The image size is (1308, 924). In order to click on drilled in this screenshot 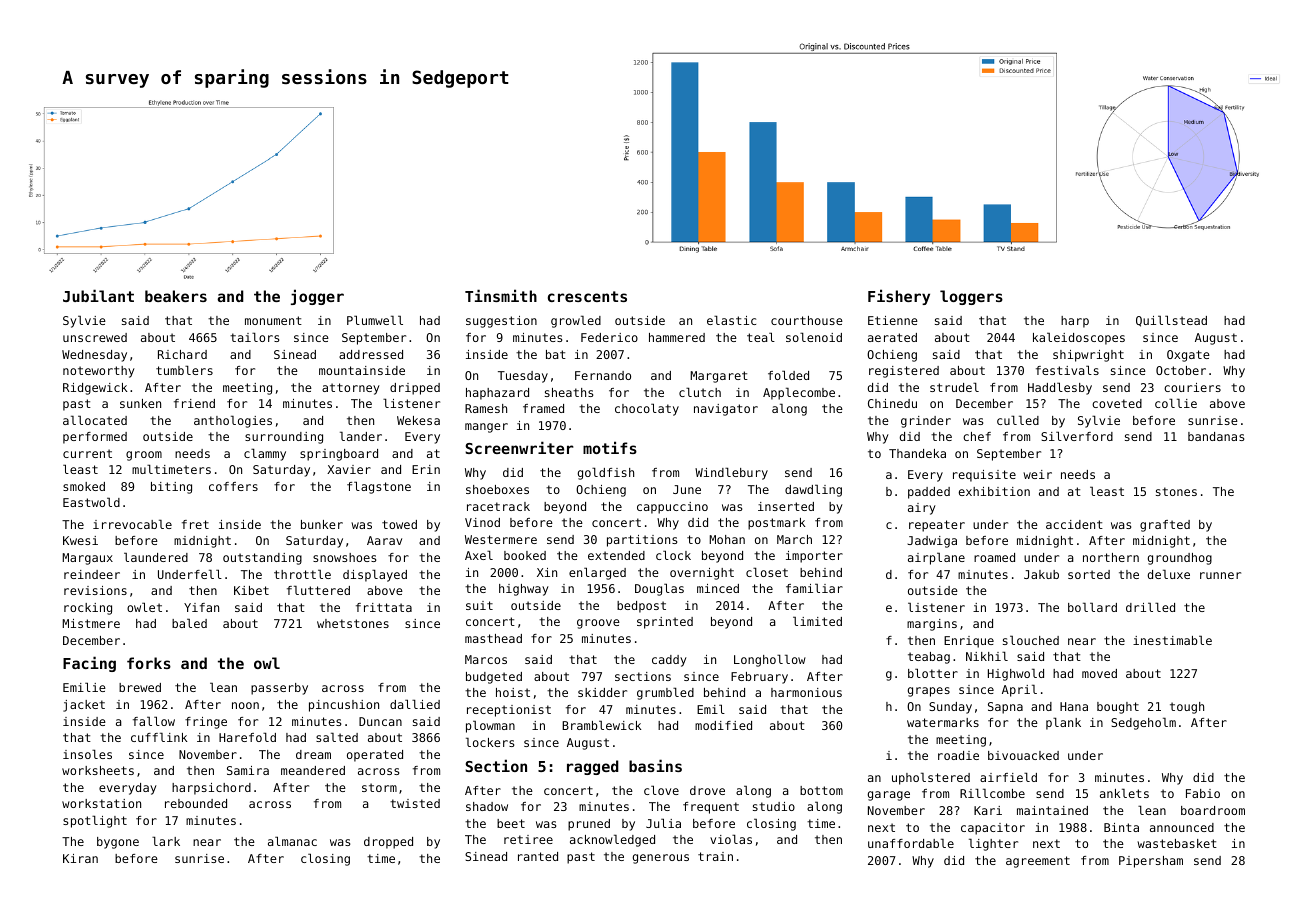, I will do `click(1150, 607)`.
